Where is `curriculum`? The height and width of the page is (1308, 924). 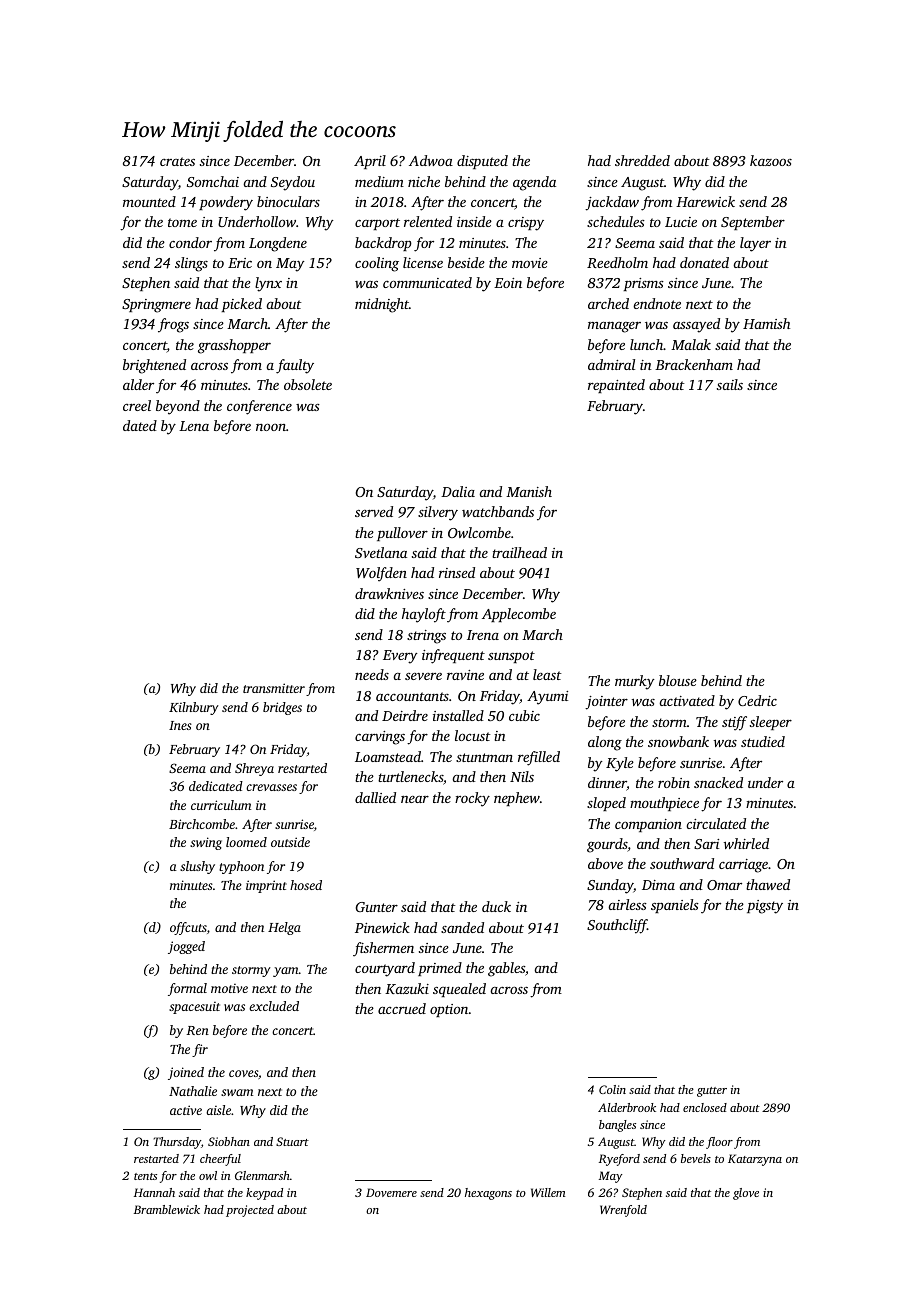 curriculum is located at coordinates (221, 805).
